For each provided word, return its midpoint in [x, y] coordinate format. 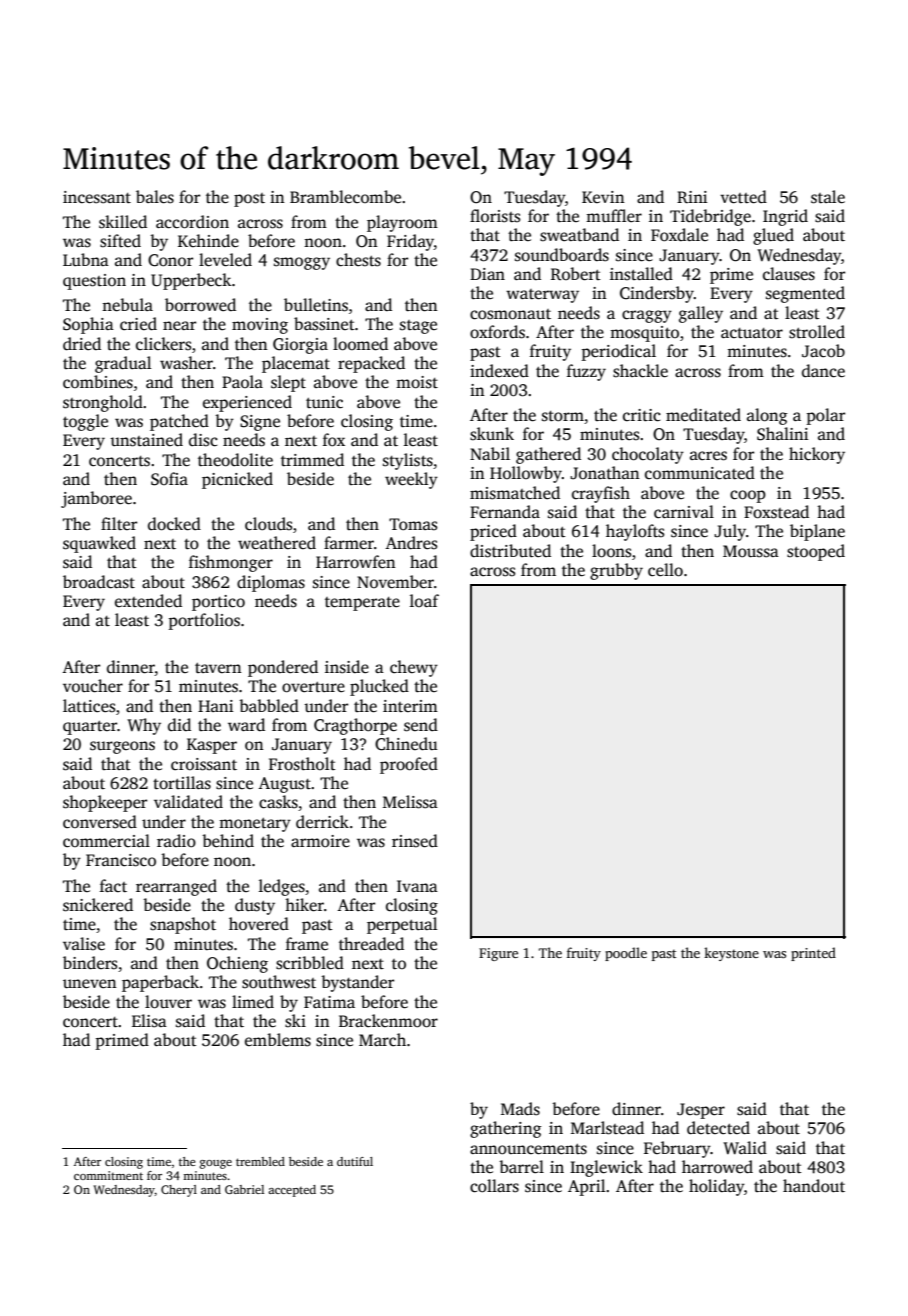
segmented [805, 294]
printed [813, 954]
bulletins [316, 305]
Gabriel [244, 1189]
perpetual [402, 925]
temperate [362, 604]
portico [218, 603]
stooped [816, 552]
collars [494, 1186]
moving [260, 326]
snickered [98, 905]
